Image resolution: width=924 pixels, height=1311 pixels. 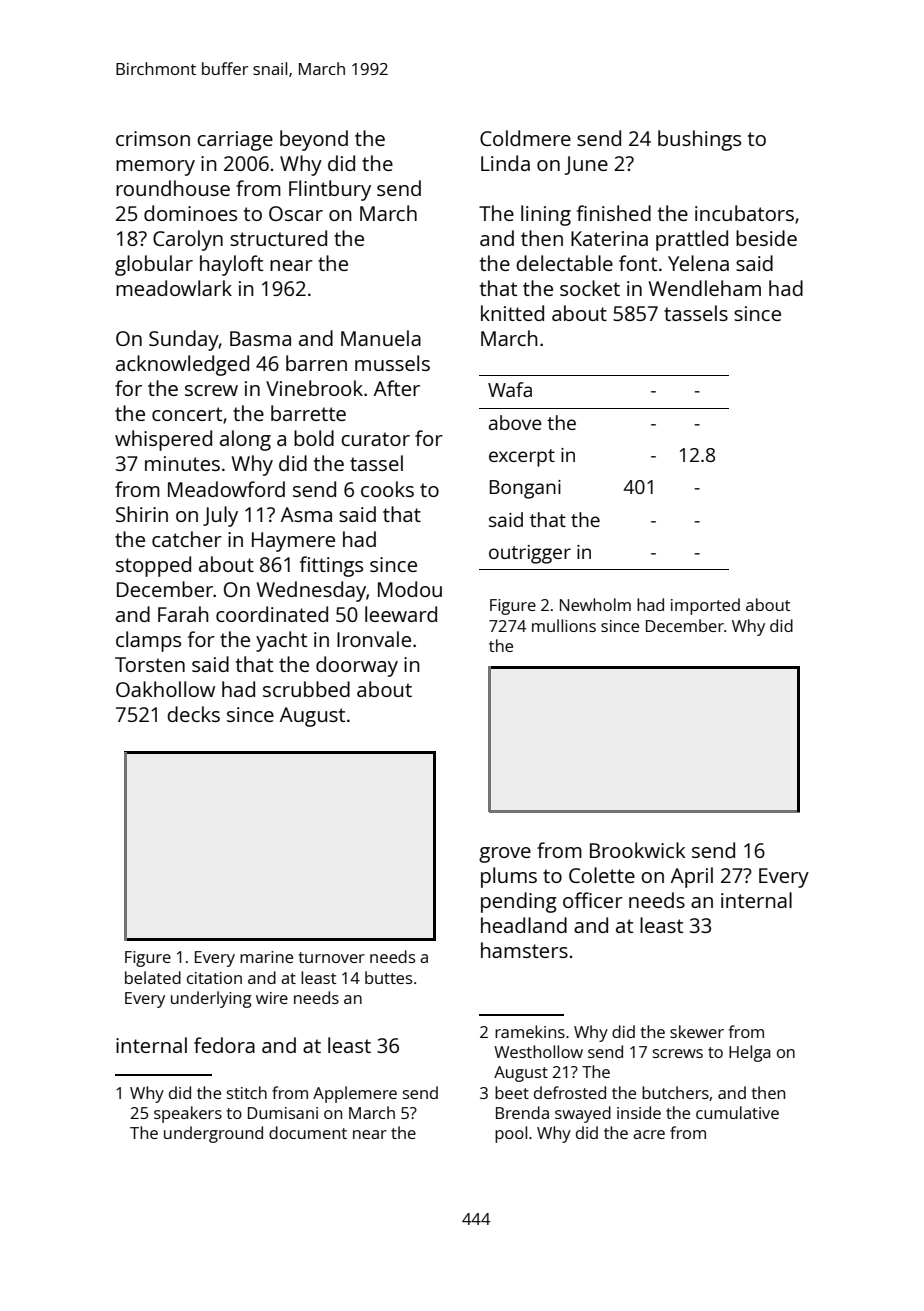 I want to click on pool, so click(x=511, y=1134).
